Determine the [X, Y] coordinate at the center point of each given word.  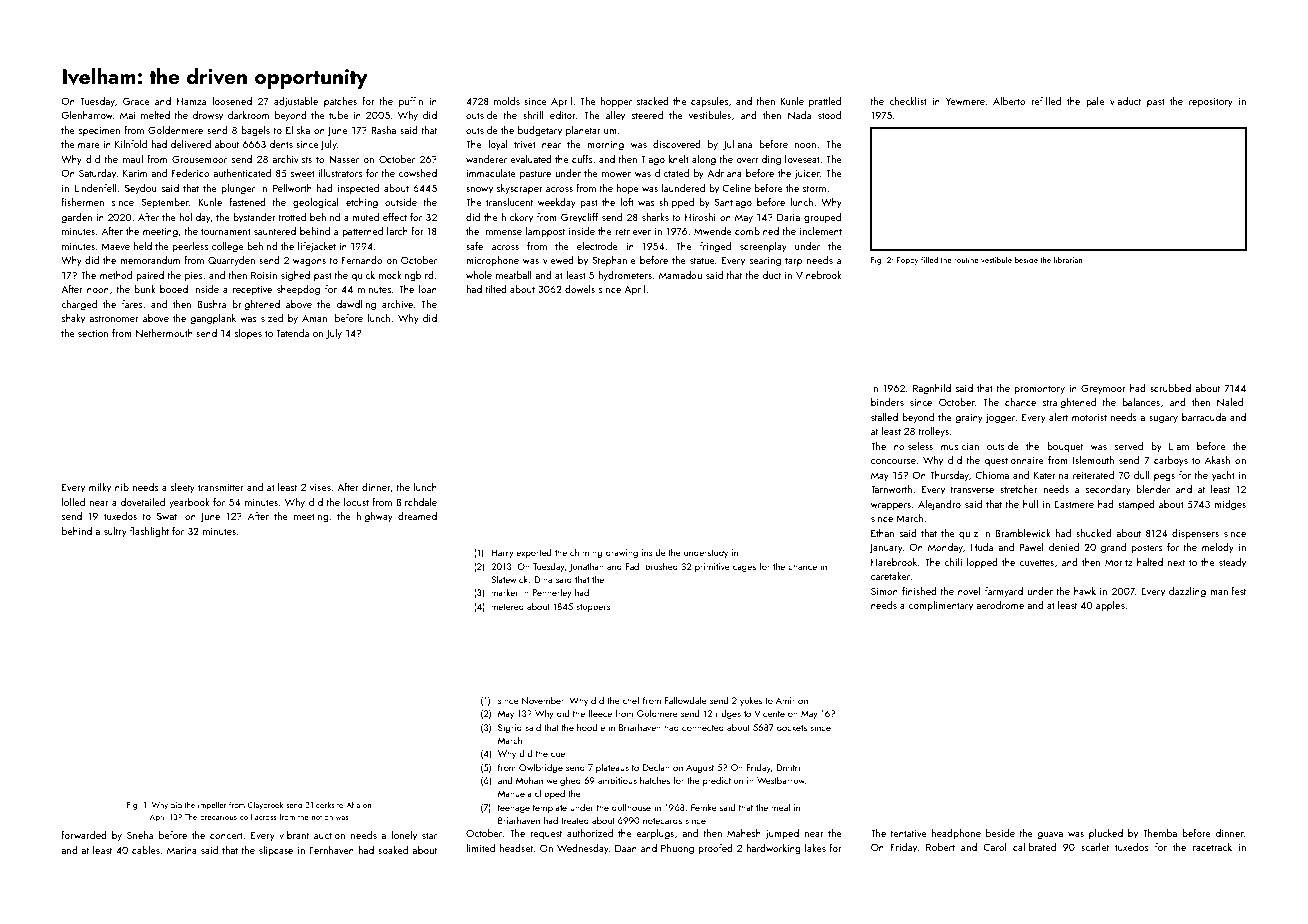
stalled [884, 417]
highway [375, 517]
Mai [127, 115]
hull [1030, 504]
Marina [182, 850]
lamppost [545, 232]
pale [1095, 102]
